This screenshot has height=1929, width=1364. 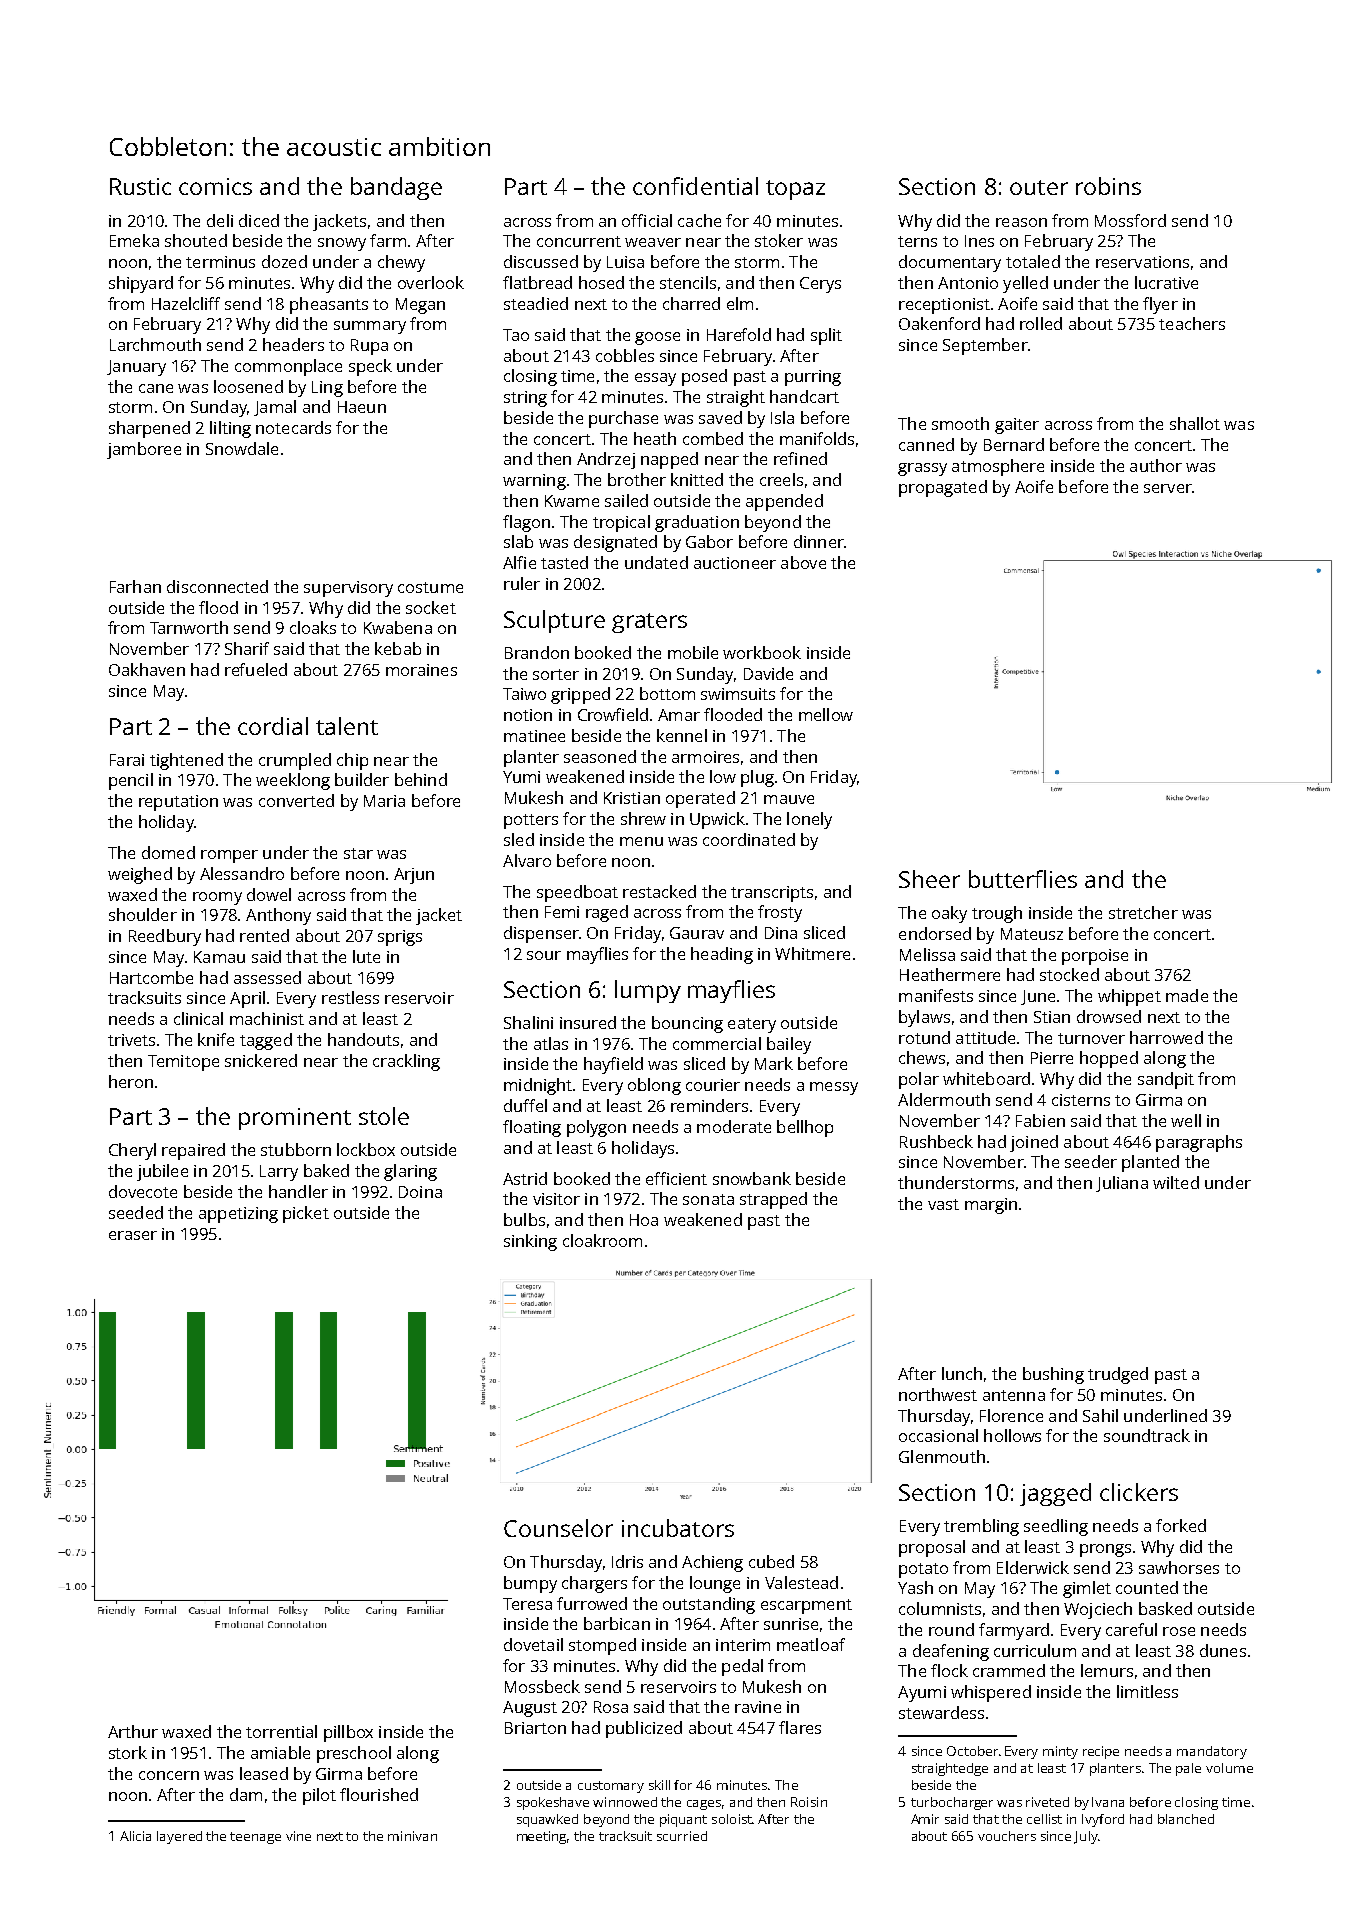 I want to click on robins, so click(x=1108, y=186).
